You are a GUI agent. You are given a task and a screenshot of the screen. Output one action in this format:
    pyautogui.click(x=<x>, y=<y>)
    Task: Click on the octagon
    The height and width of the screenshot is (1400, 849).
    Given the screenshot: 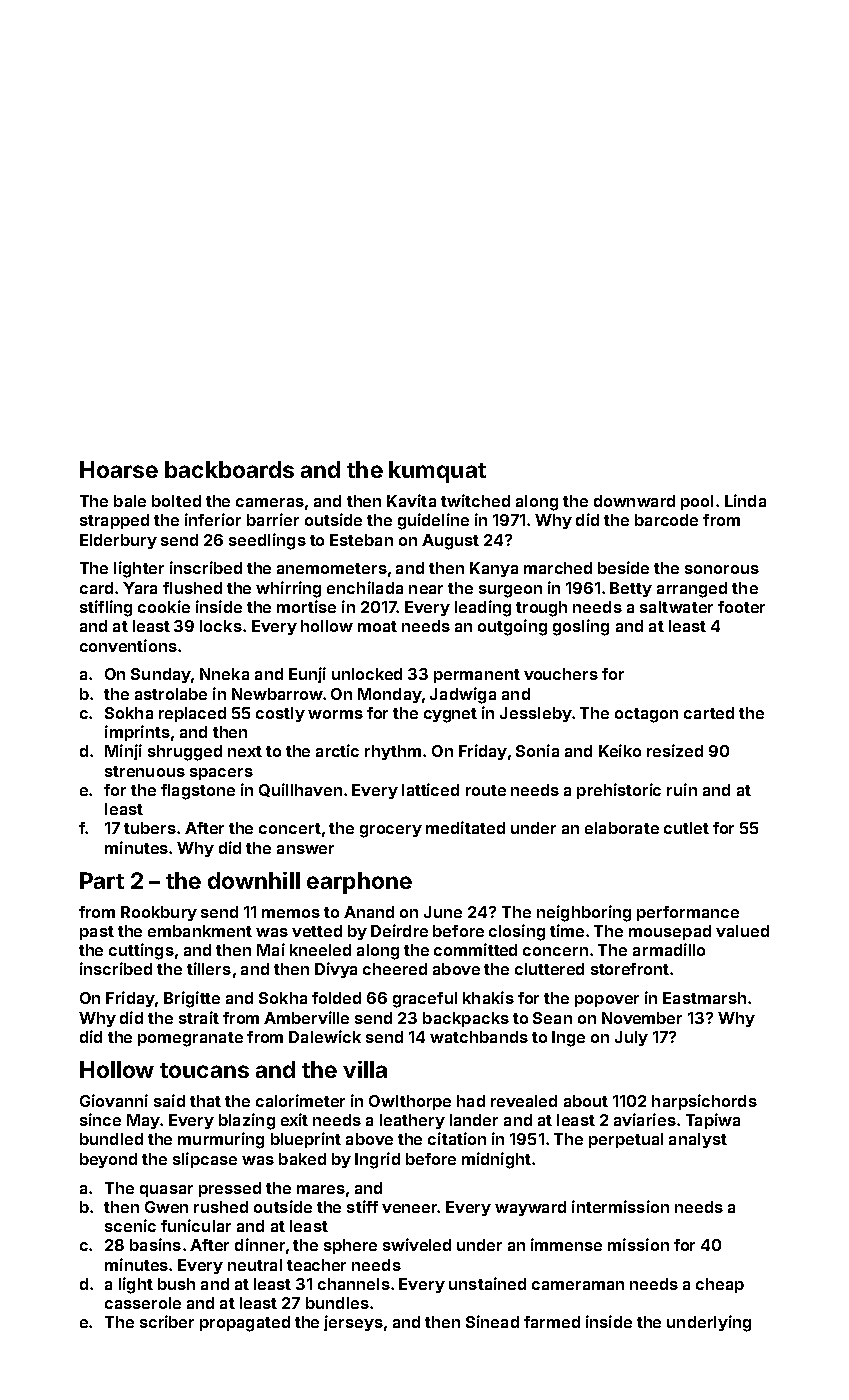 What is the action you would take?
    pyautogui.click(x=646, y=715)
